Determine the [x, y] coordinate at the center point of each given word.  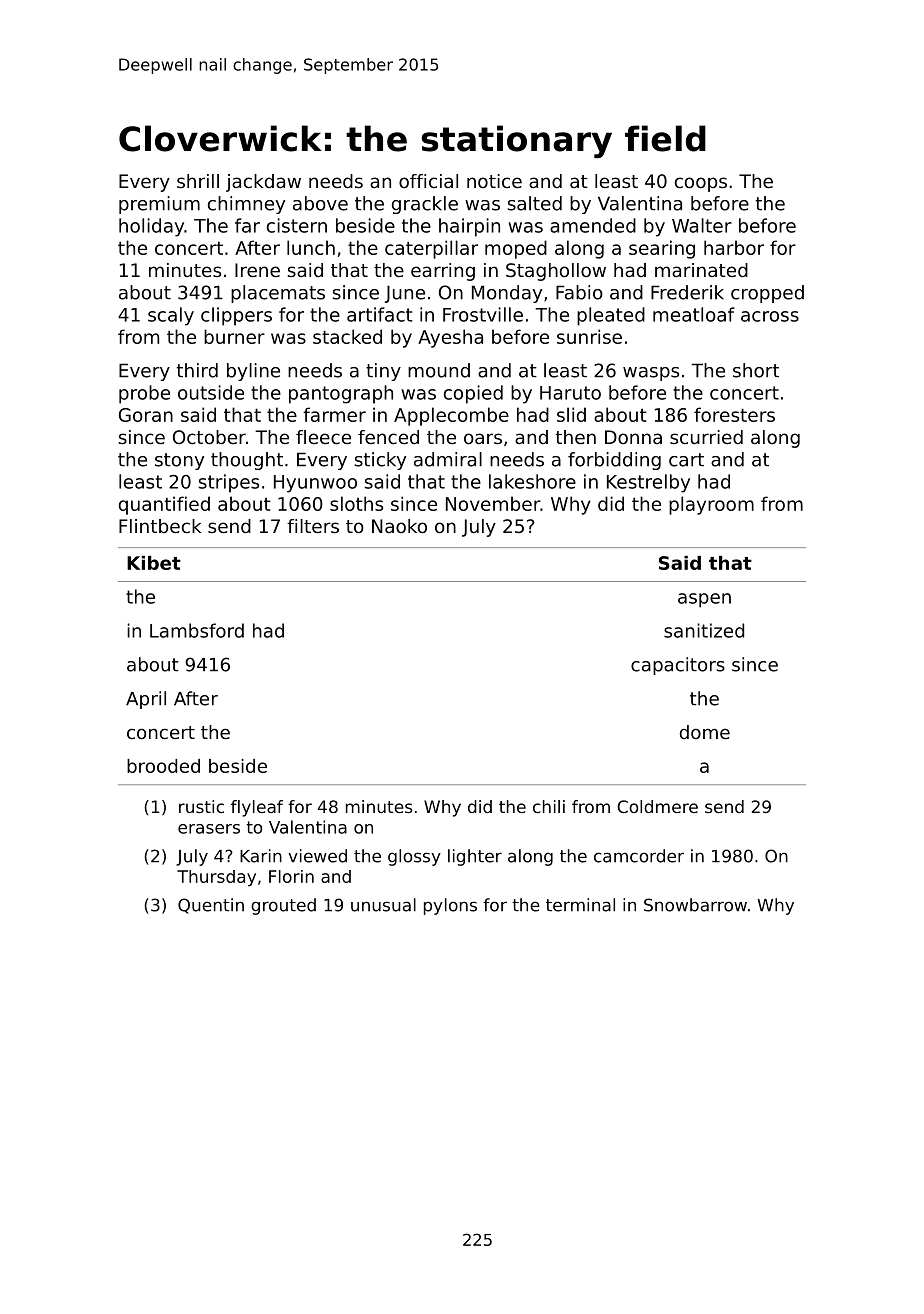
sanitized [704, 630]
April [146, 700]
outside [211, 392]
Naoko [399, 526]
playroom [711, 505]
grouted [283, 906]
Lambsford [197, 630]
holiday [151, 227]
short [756, 370]
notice [494, 181]
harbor [734, 247]
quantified [164, 505]
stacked [347, 336]
